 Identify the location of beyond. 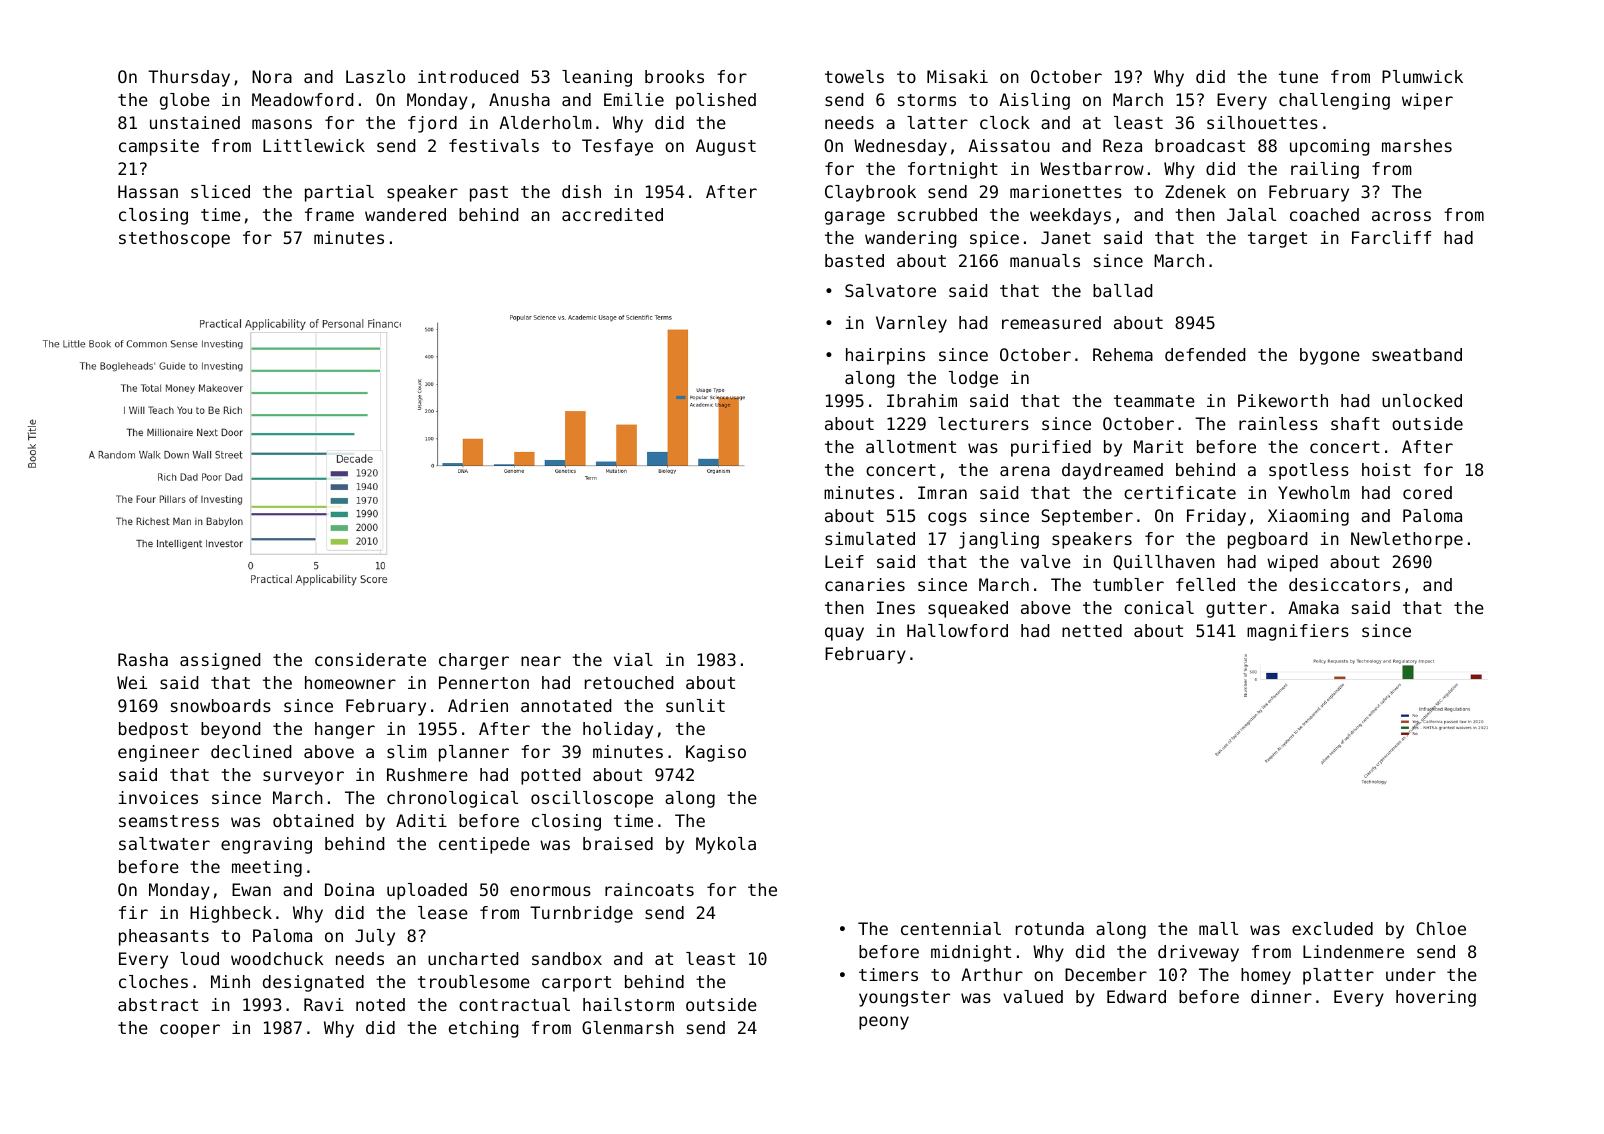
(230, 730).
